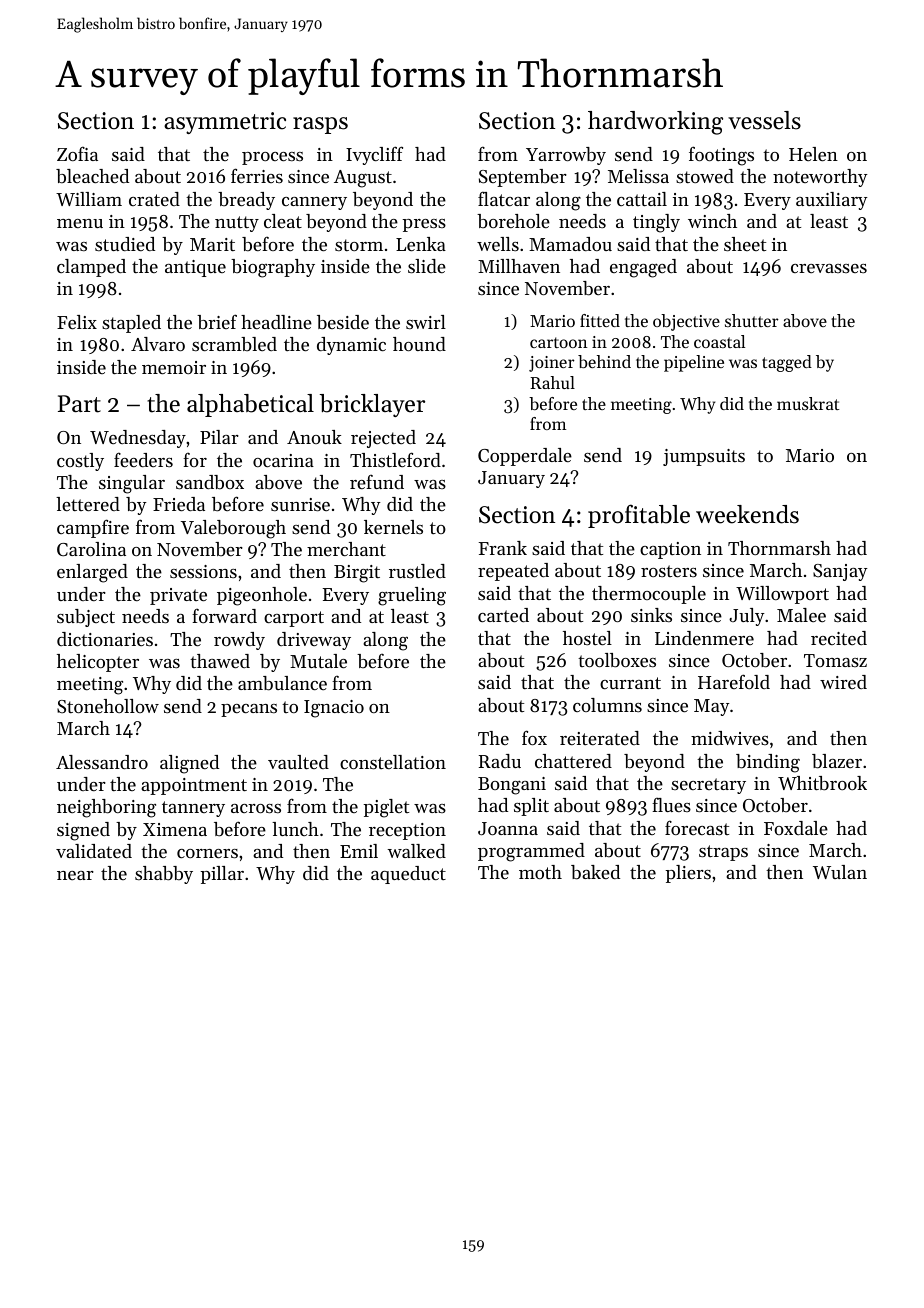 The image size is (924, 1308). What do you see at coordinates (320, 125) in the screenshot?
I see `rasps` at bounding box center [320, 125].
